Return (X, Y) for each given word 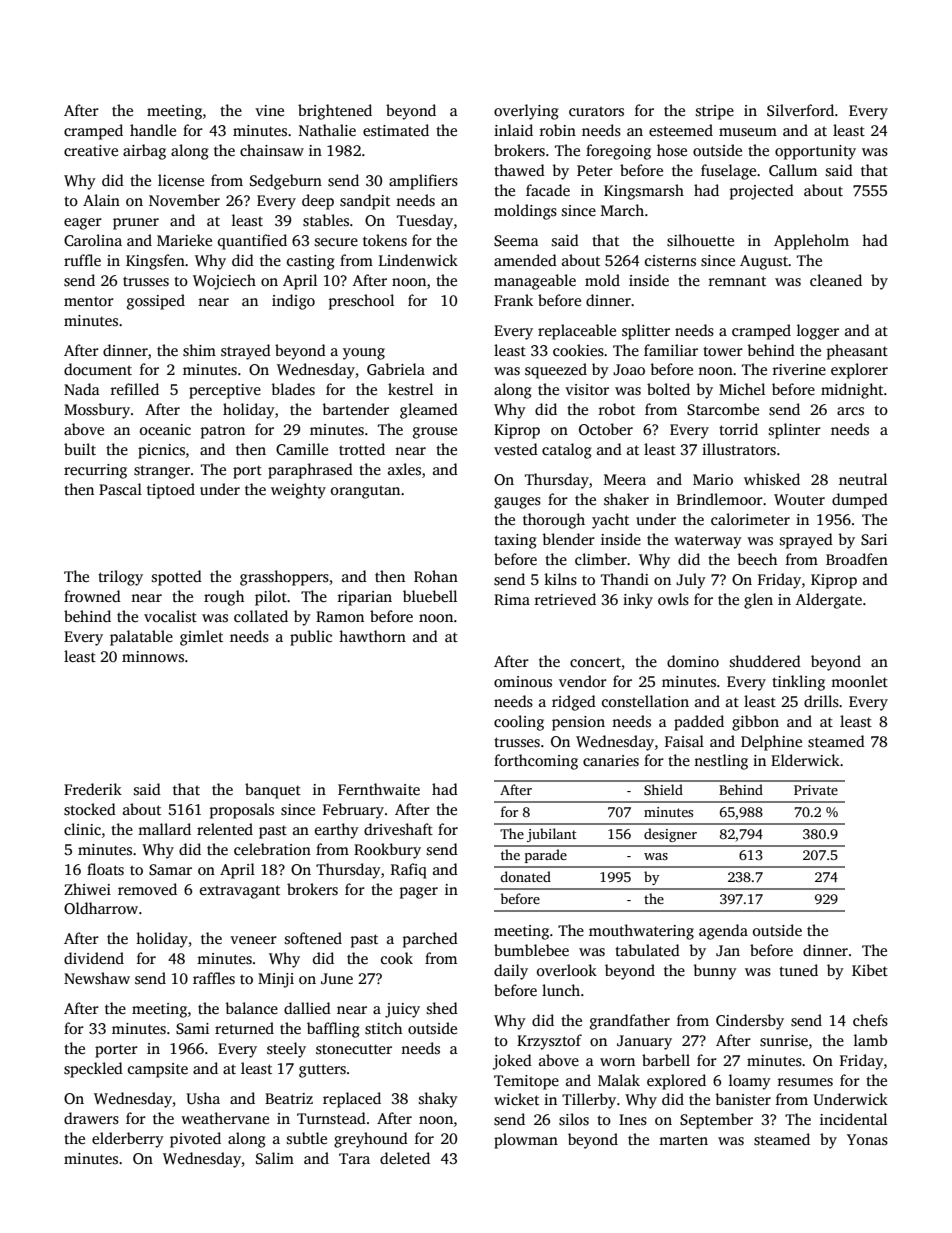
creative (91, 150)
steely (286, 1050)
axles (404, 469)
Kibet (870, 970)
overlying (526, 112)
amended (525, 260)
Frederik (93, 789)
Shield (663, 789)
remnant (737, 281)
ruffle (82, 260)
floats (105, 869)
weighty (298, 491)
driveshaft (398, 829)
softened (313, 938)
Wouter (799, 499)
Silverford (800, 110)
